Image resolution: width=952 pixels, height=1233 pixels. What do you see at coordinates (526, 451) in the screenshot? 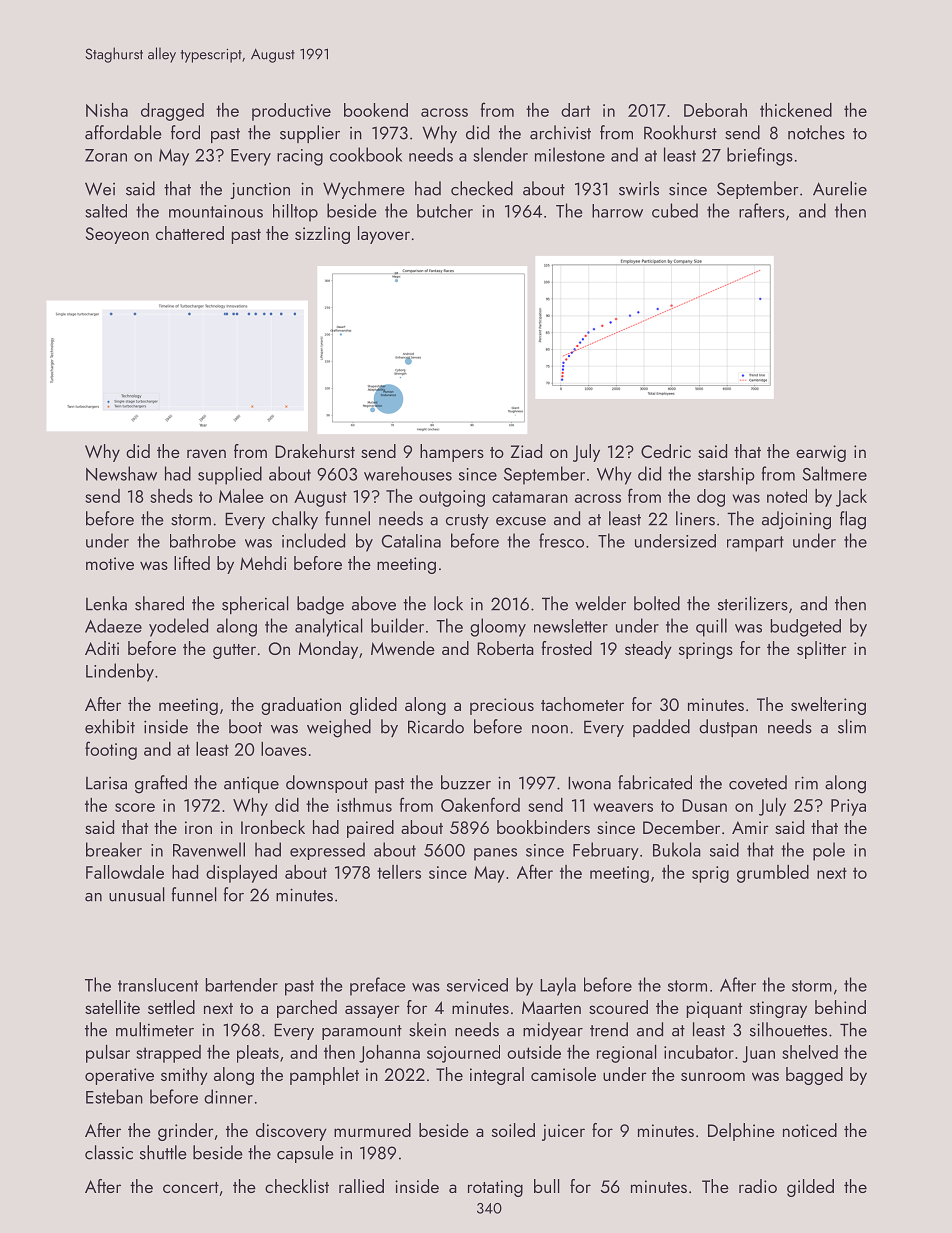
I see `Ziad` at bounding box center [526, 451].
